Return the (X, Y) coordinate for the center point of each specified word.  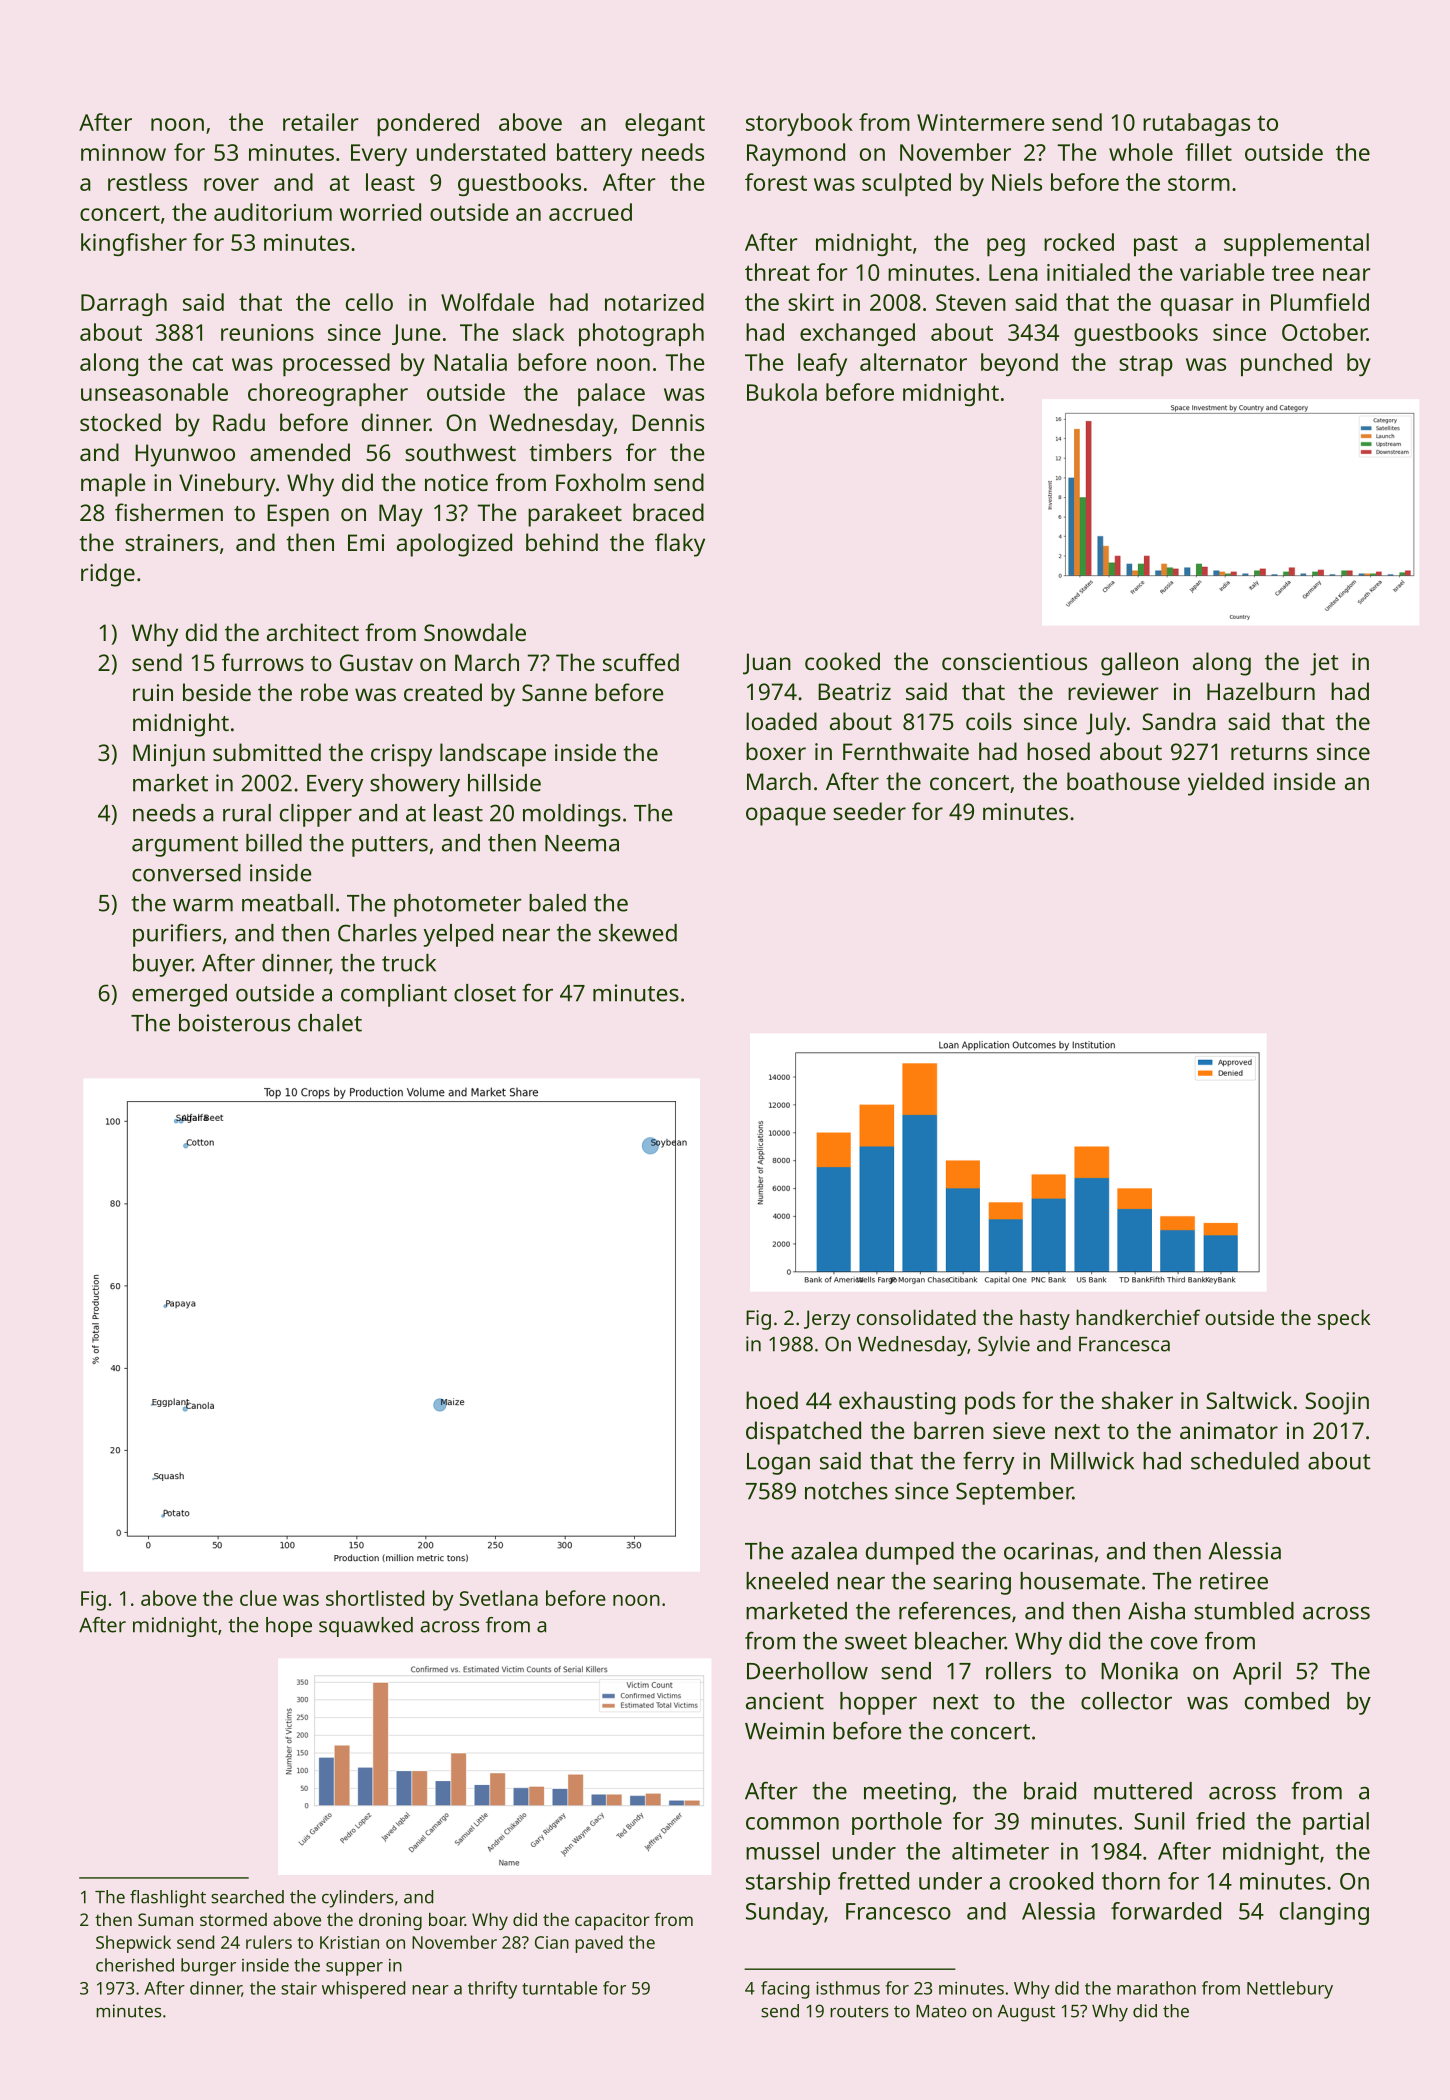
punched (1286, 365)
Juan (767, 664)
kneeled (787, 1581)
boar (447, 1919)
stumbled (1244, 1611)
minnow (123, 152)
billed (274, 843)
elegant (665, 124)
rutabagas (1196, 124)
